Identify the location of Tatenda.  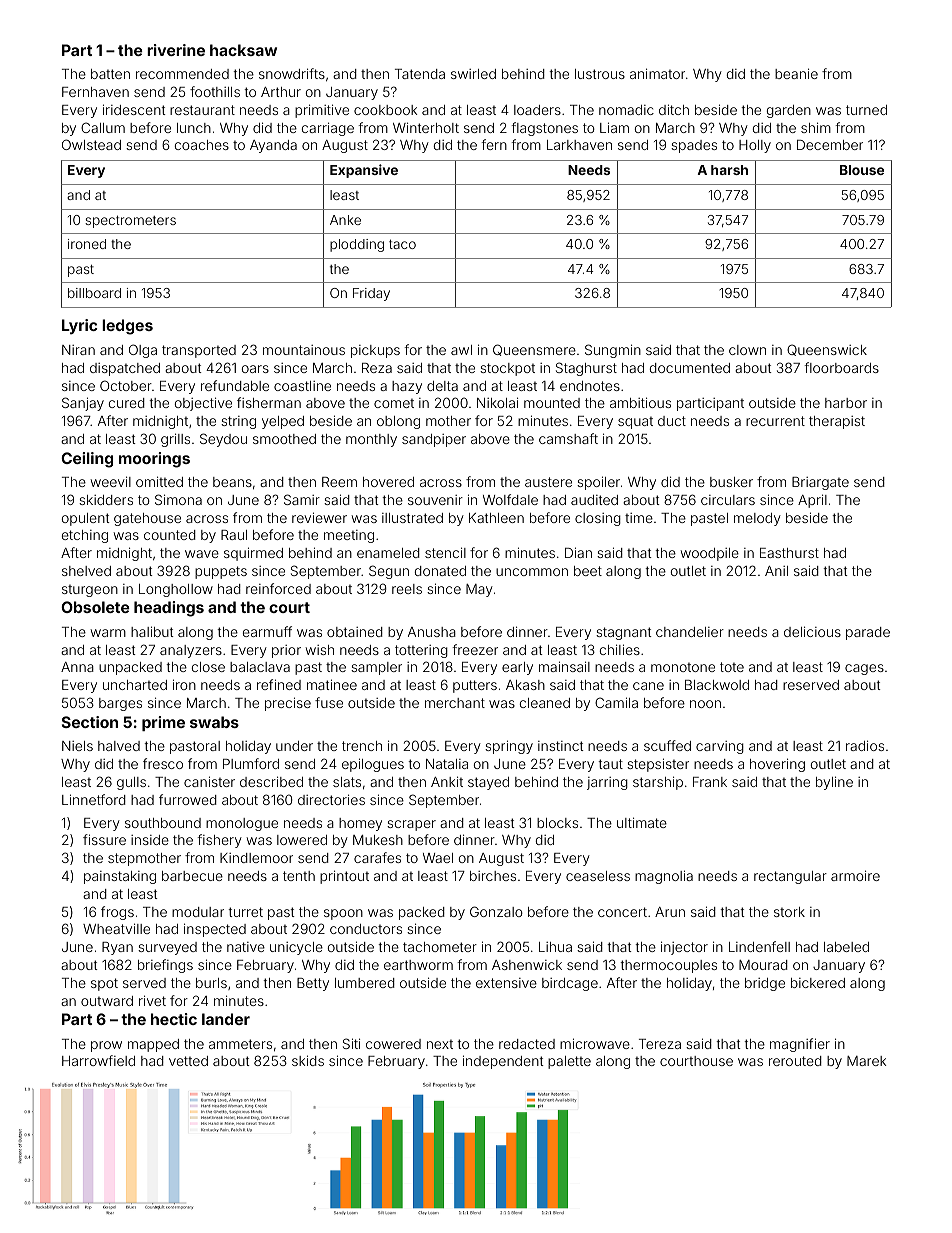
(420, 74).
